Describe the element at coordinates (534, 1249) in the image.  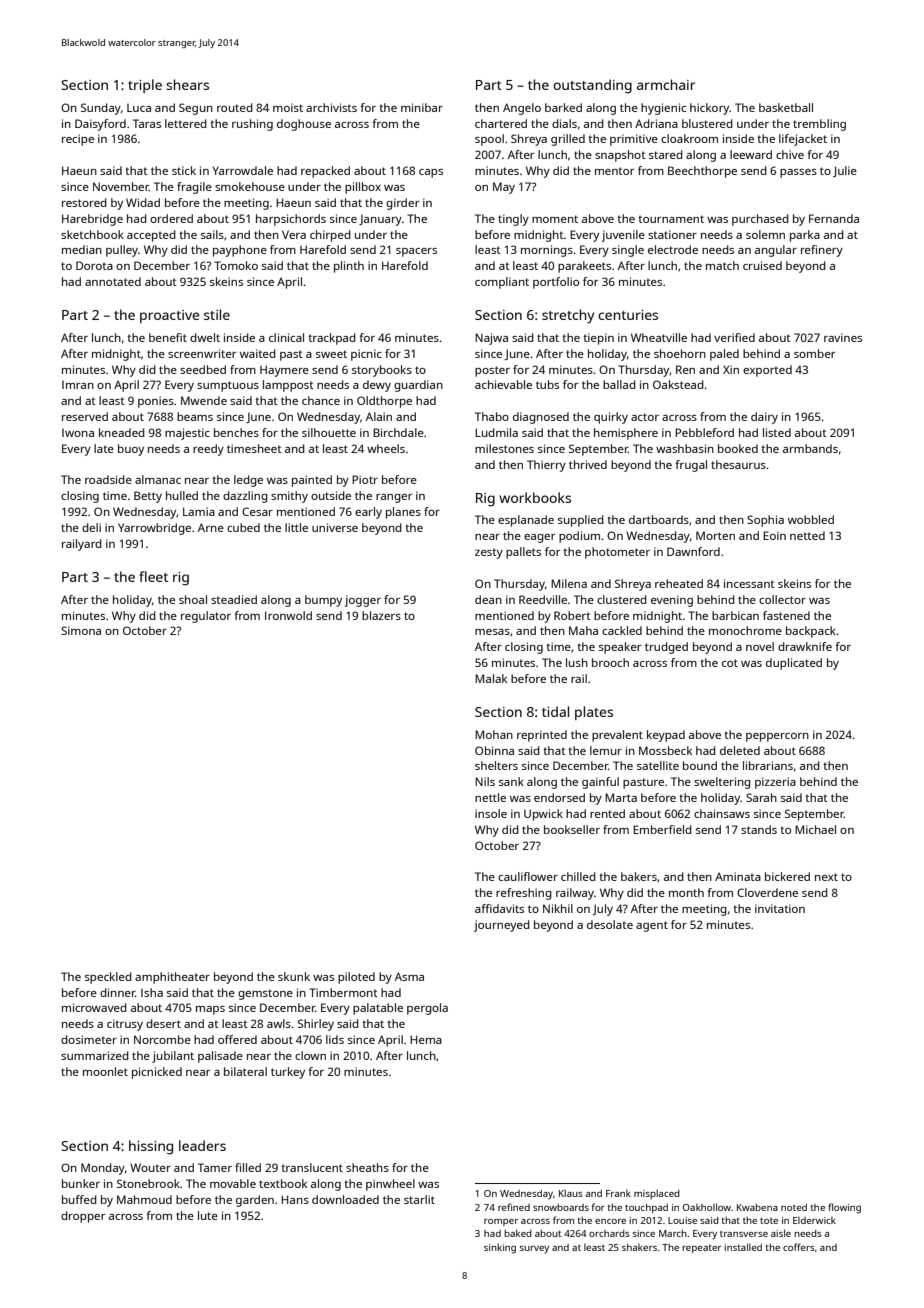
I see `survey` at that location.
